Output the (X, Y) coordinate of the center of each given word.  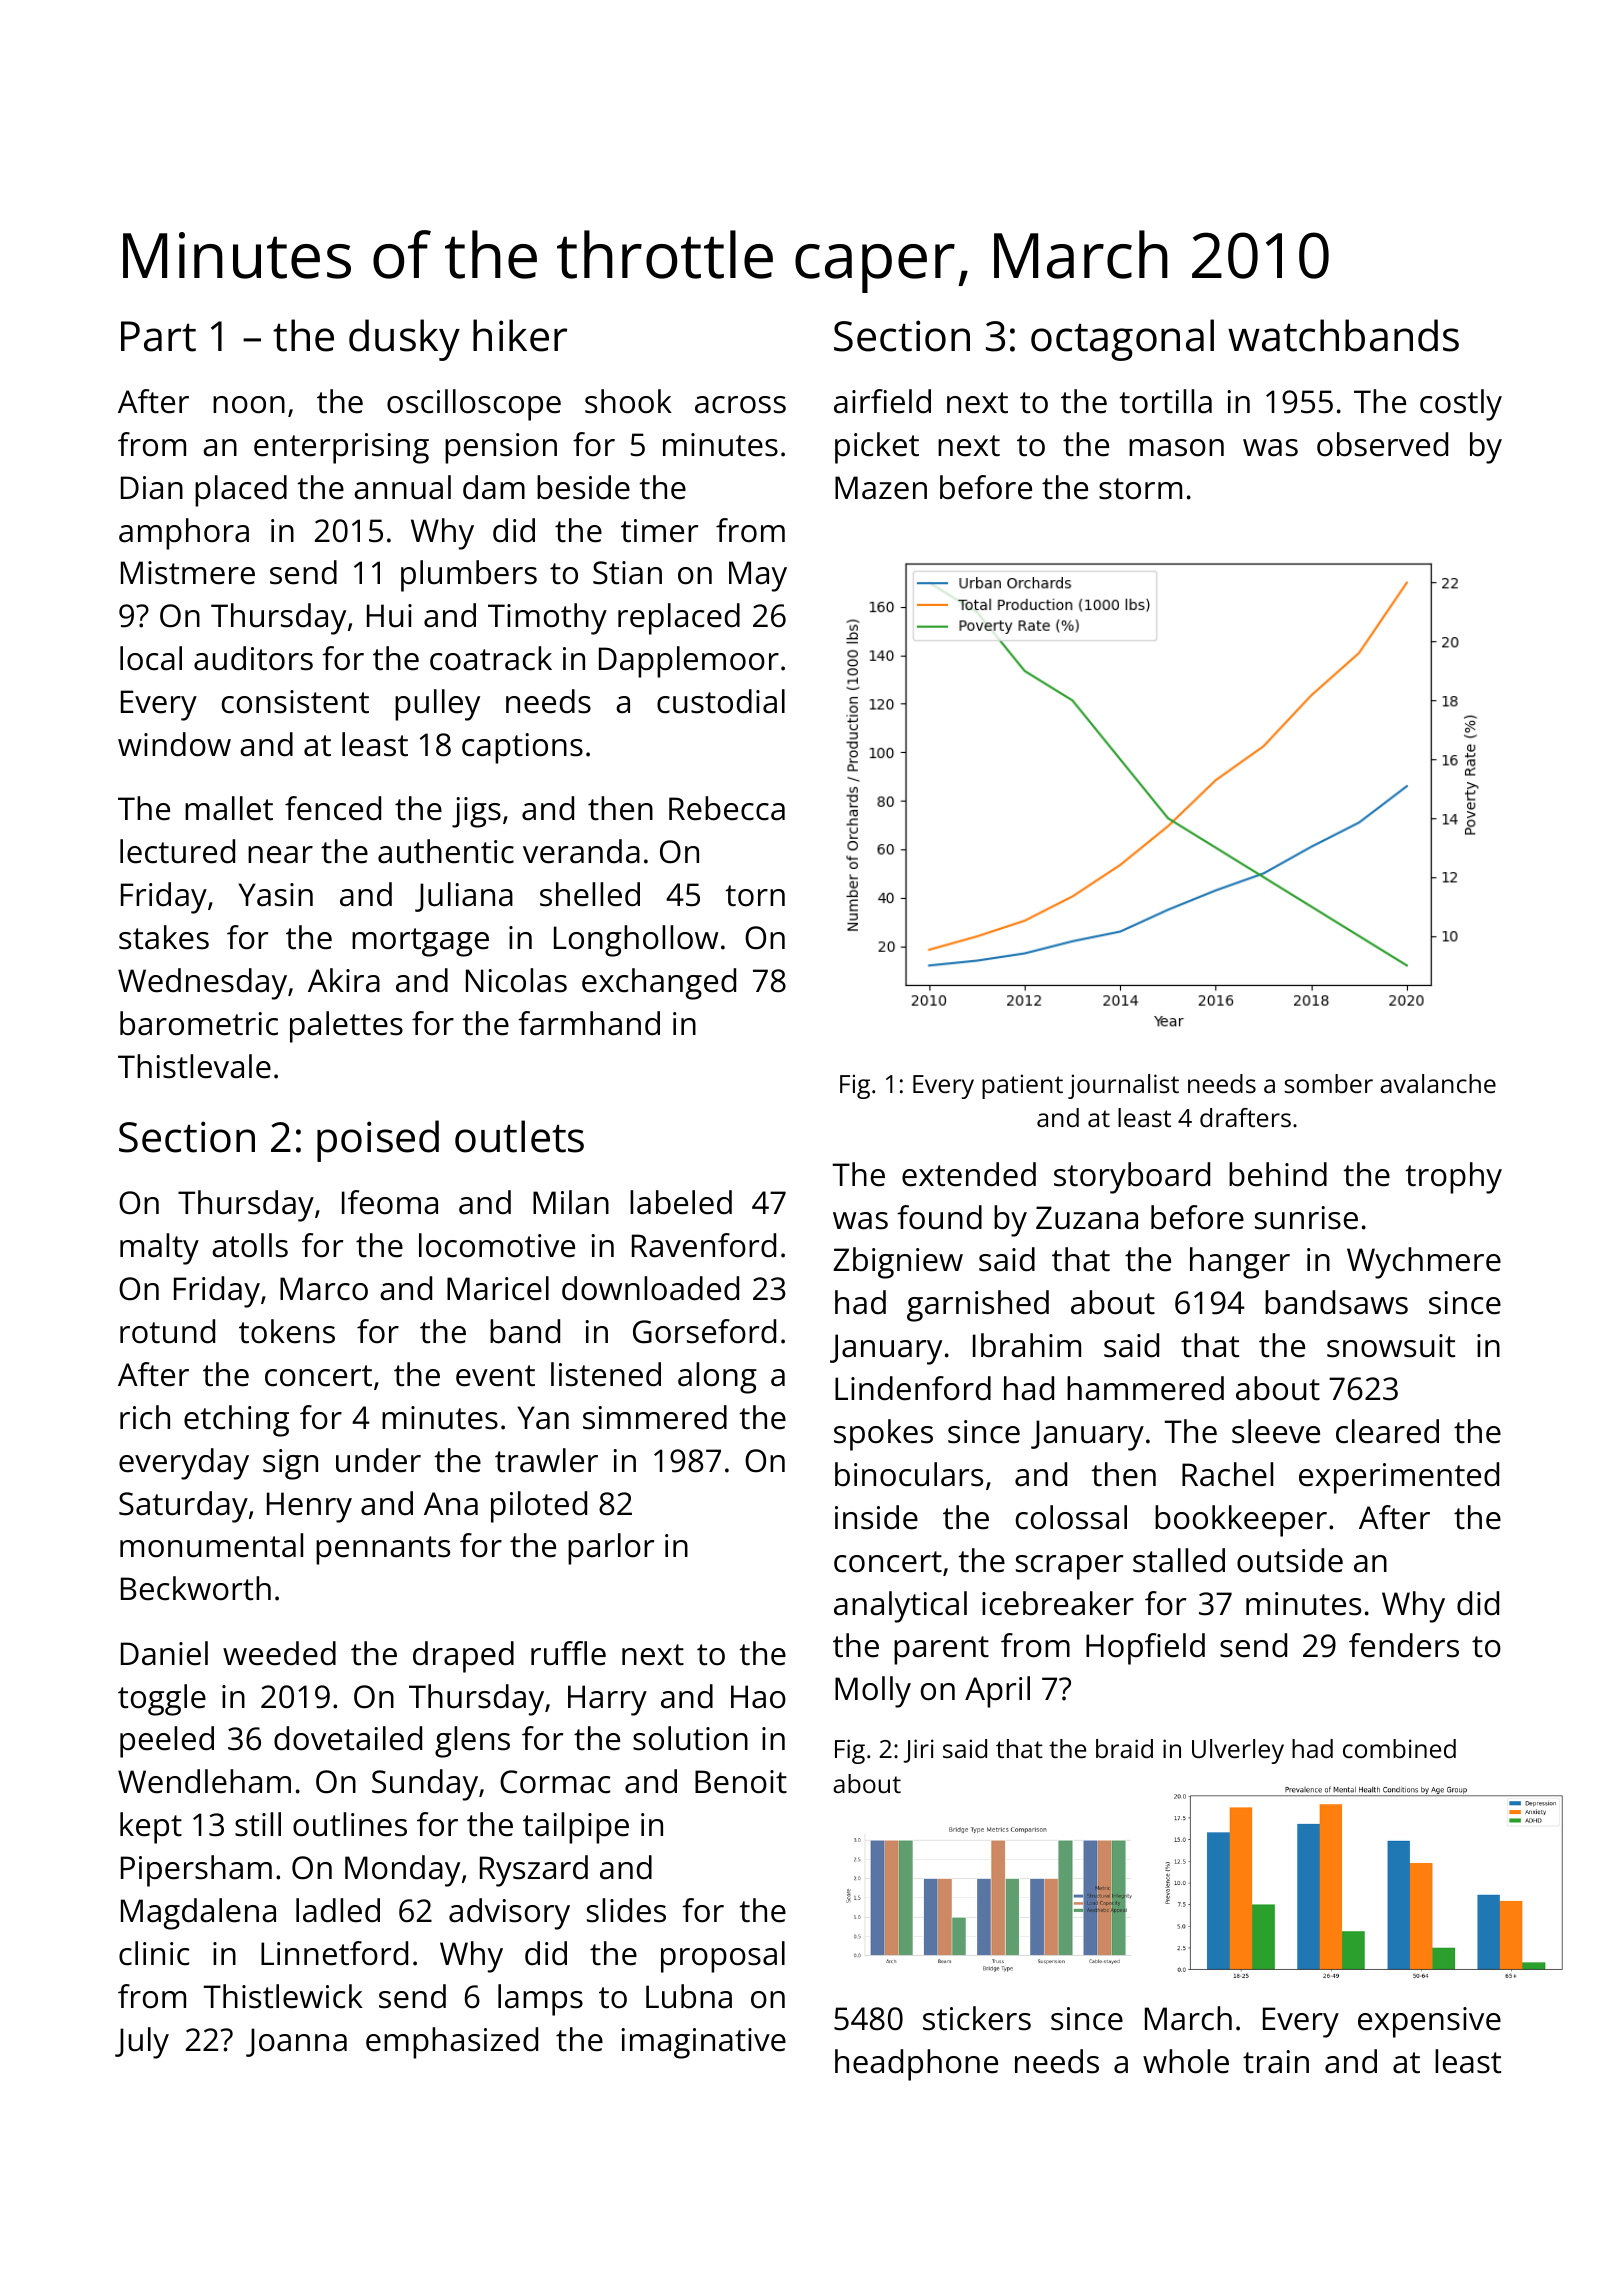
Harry (607, 1700)
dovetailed (348, 1738)
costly (1461, 405)
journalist (1123, 1086)
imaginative (703, 2043)
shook (628, 401)
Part (158, 336)
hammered (1145, 1388)
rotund (167, 1331)
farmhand (589, 1023)
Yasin (275, 895)
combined (1399, 1748)
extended (969, 1174)
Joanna (296, 2042)
